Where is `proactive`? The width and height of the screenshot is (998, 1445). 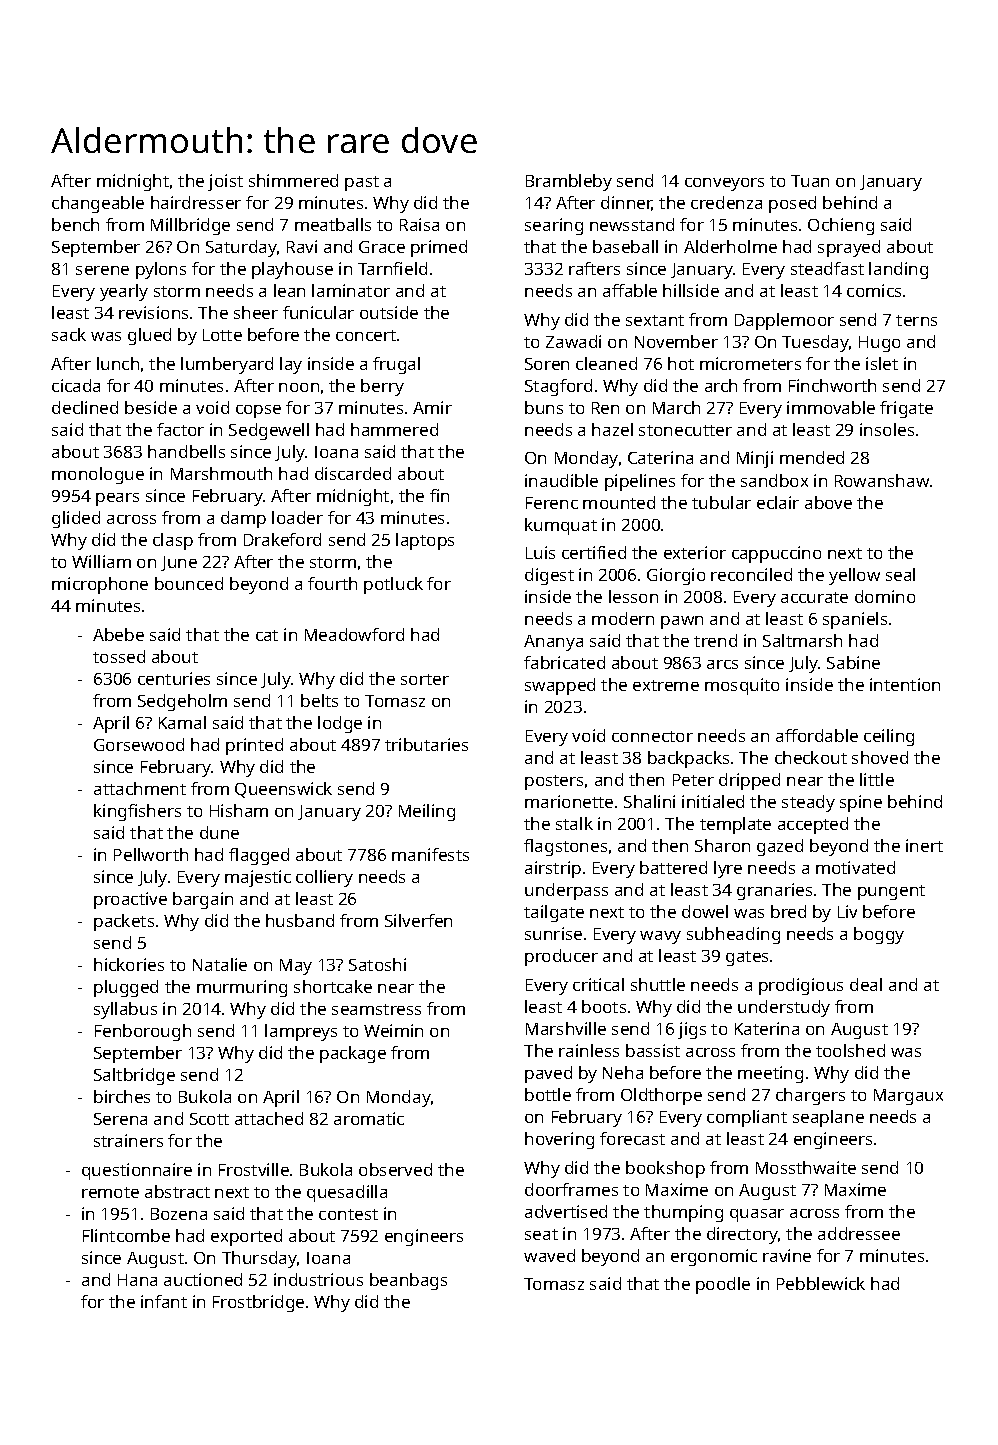
proactive is located at coordinates (130, 900).
